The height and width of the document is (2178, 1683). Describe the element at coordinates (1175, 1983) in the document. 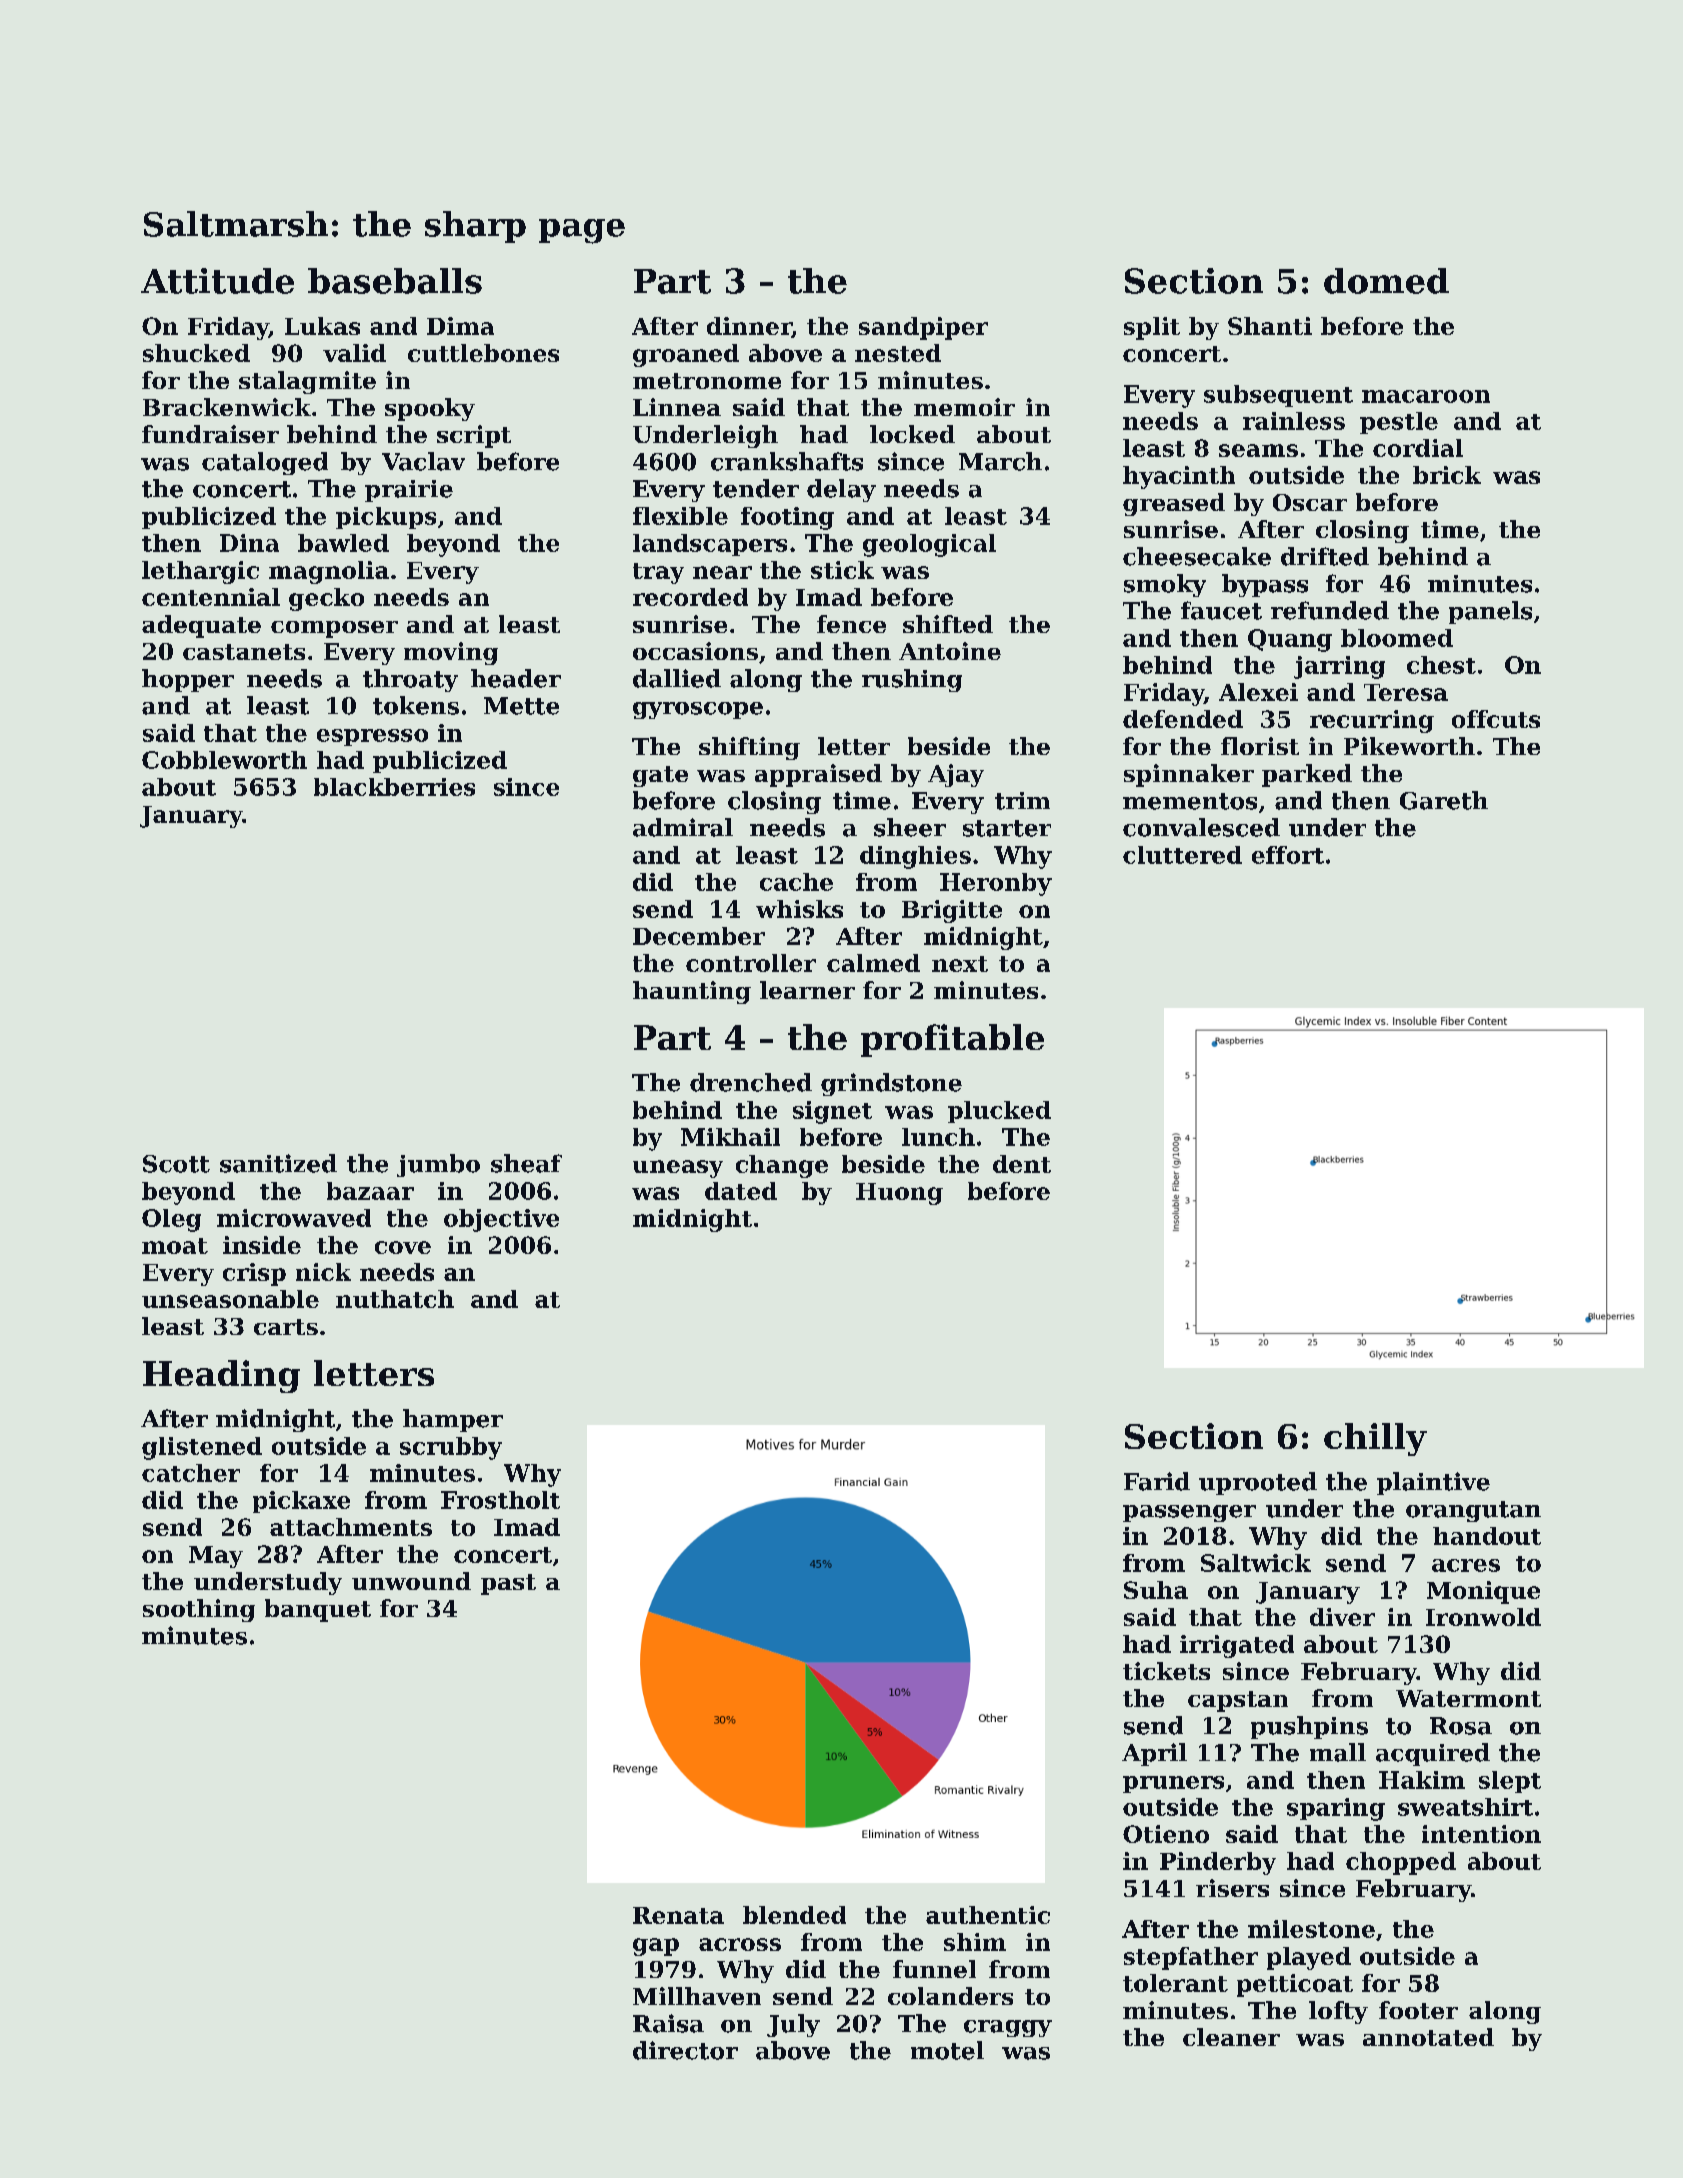

I see `tolerant` at that location.
